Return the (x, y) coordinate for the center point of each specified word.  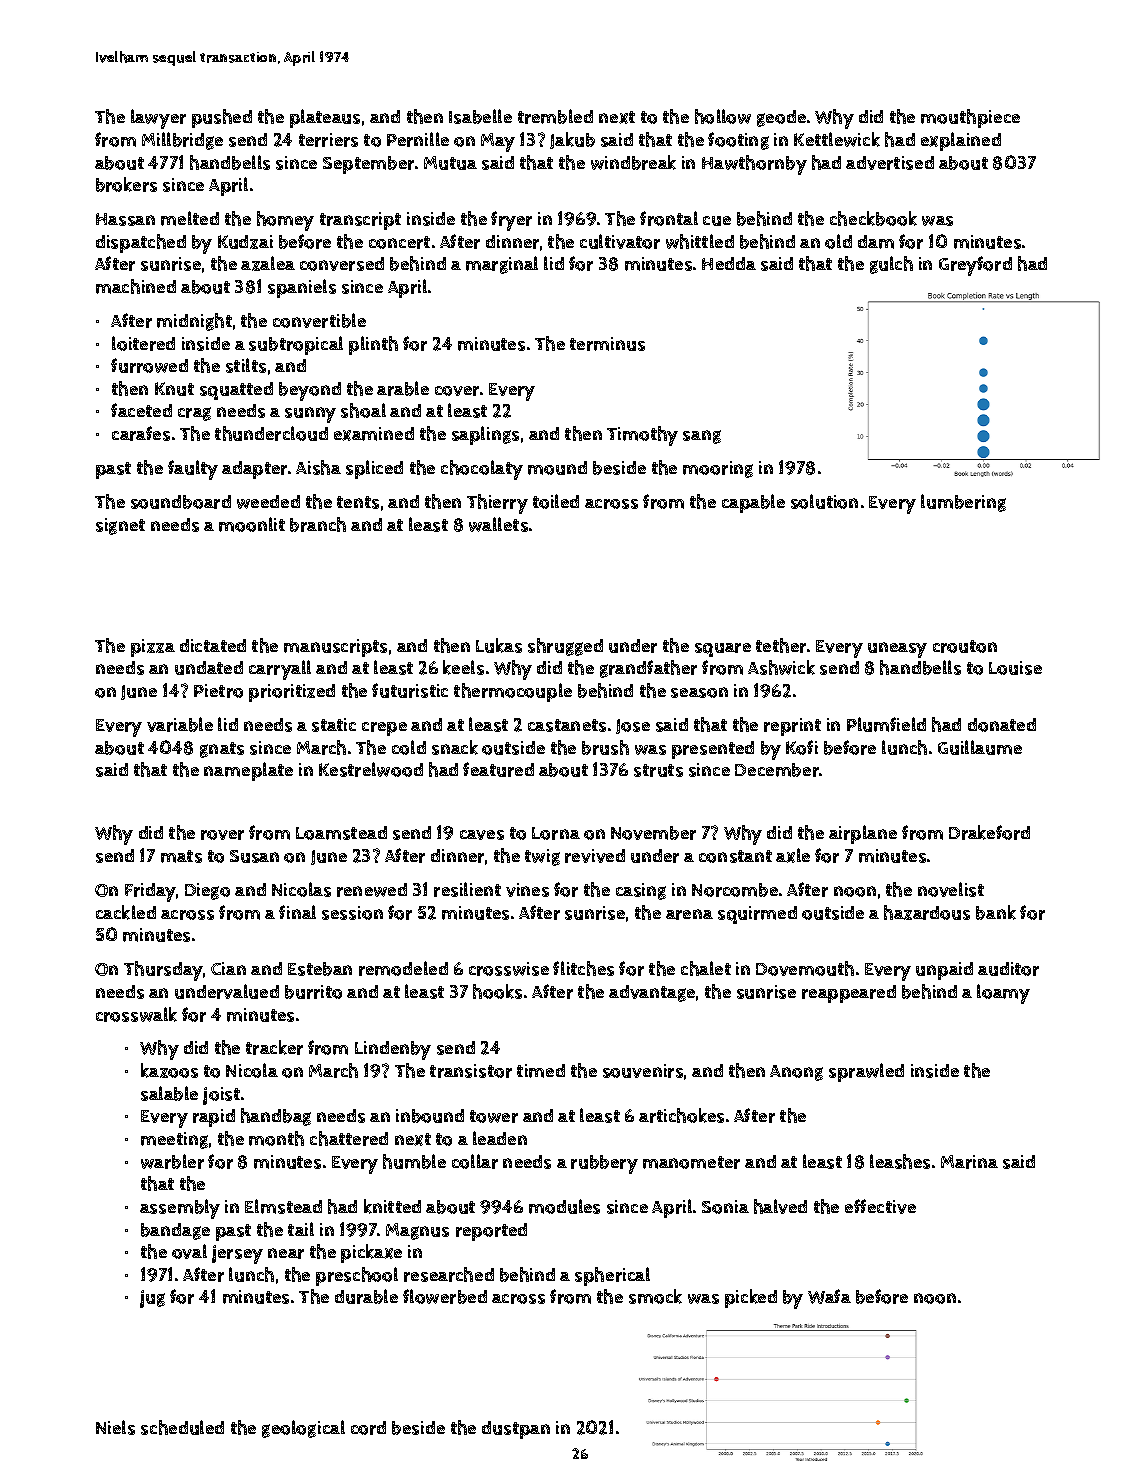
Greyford (975, 266)
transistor (471, 1071)
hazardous (927, 912)
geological (303, 1429)
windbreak (633, 162)
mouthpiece (970, 118)
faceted (141, 410)
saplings (485, 435)
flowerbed (445, 1296)
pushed (222, 118)
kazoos (169, 1070)
